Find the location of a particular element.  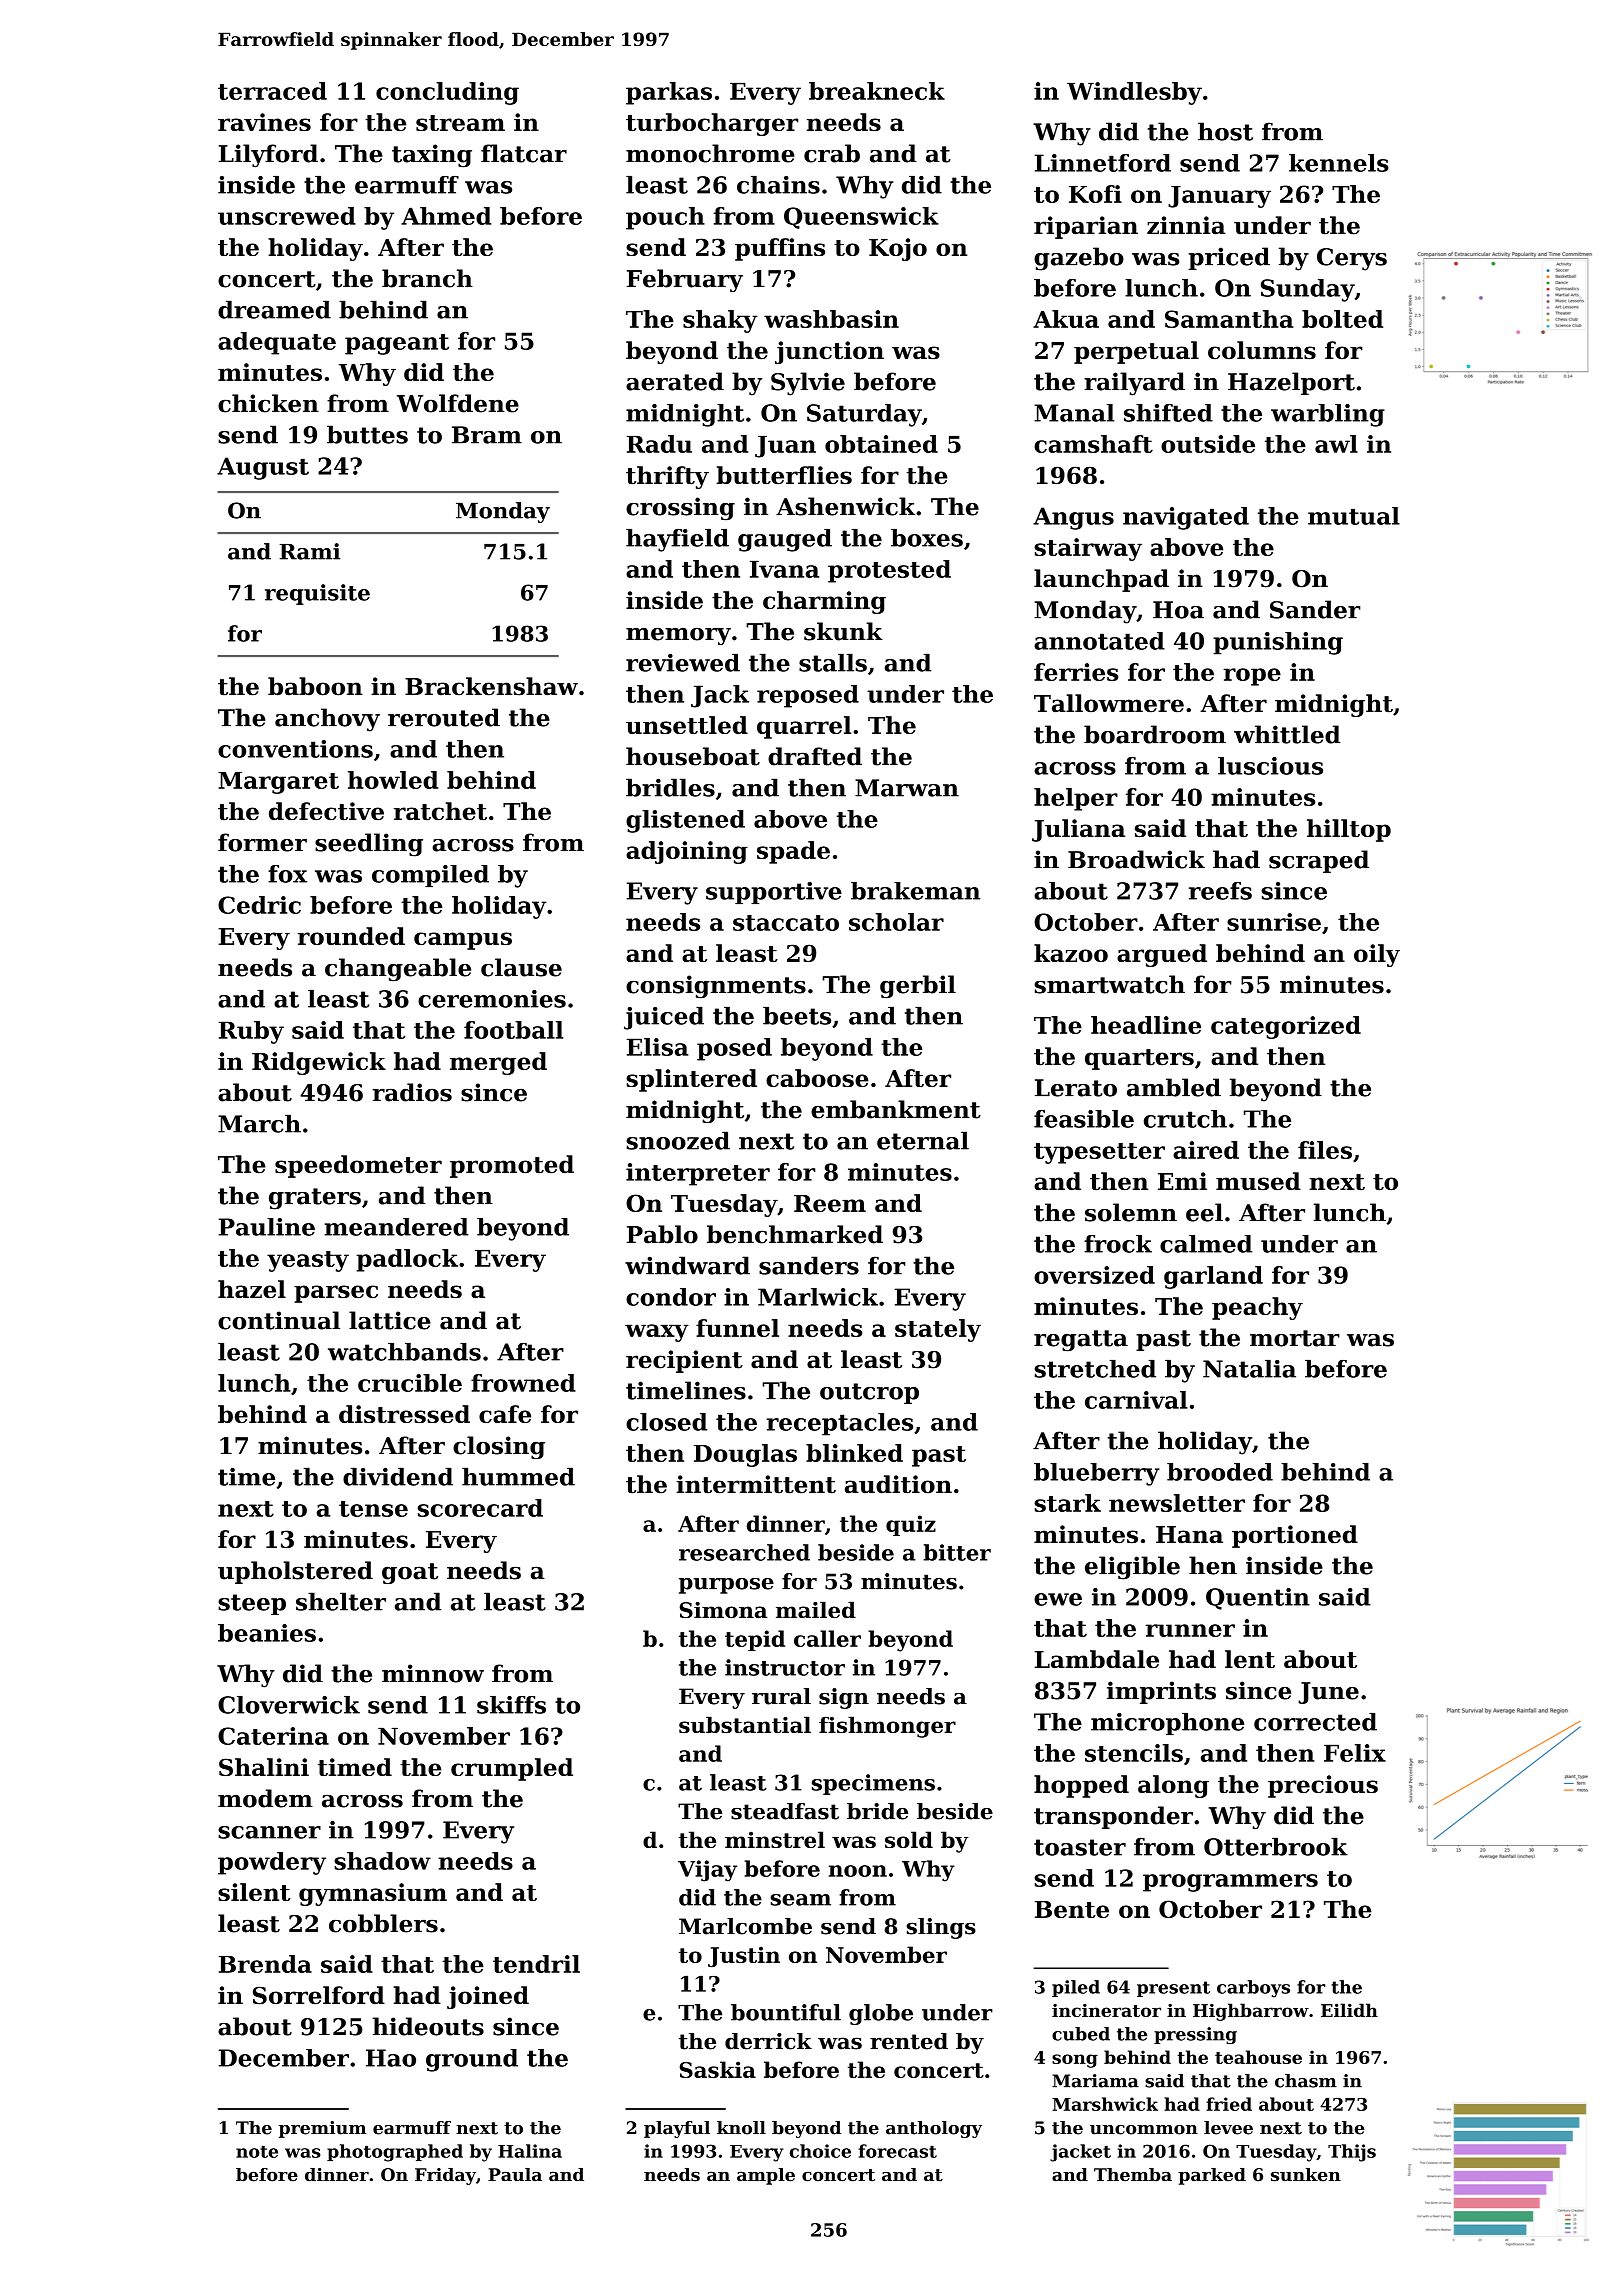

kazoo is located at coordinates (1071, 953).
